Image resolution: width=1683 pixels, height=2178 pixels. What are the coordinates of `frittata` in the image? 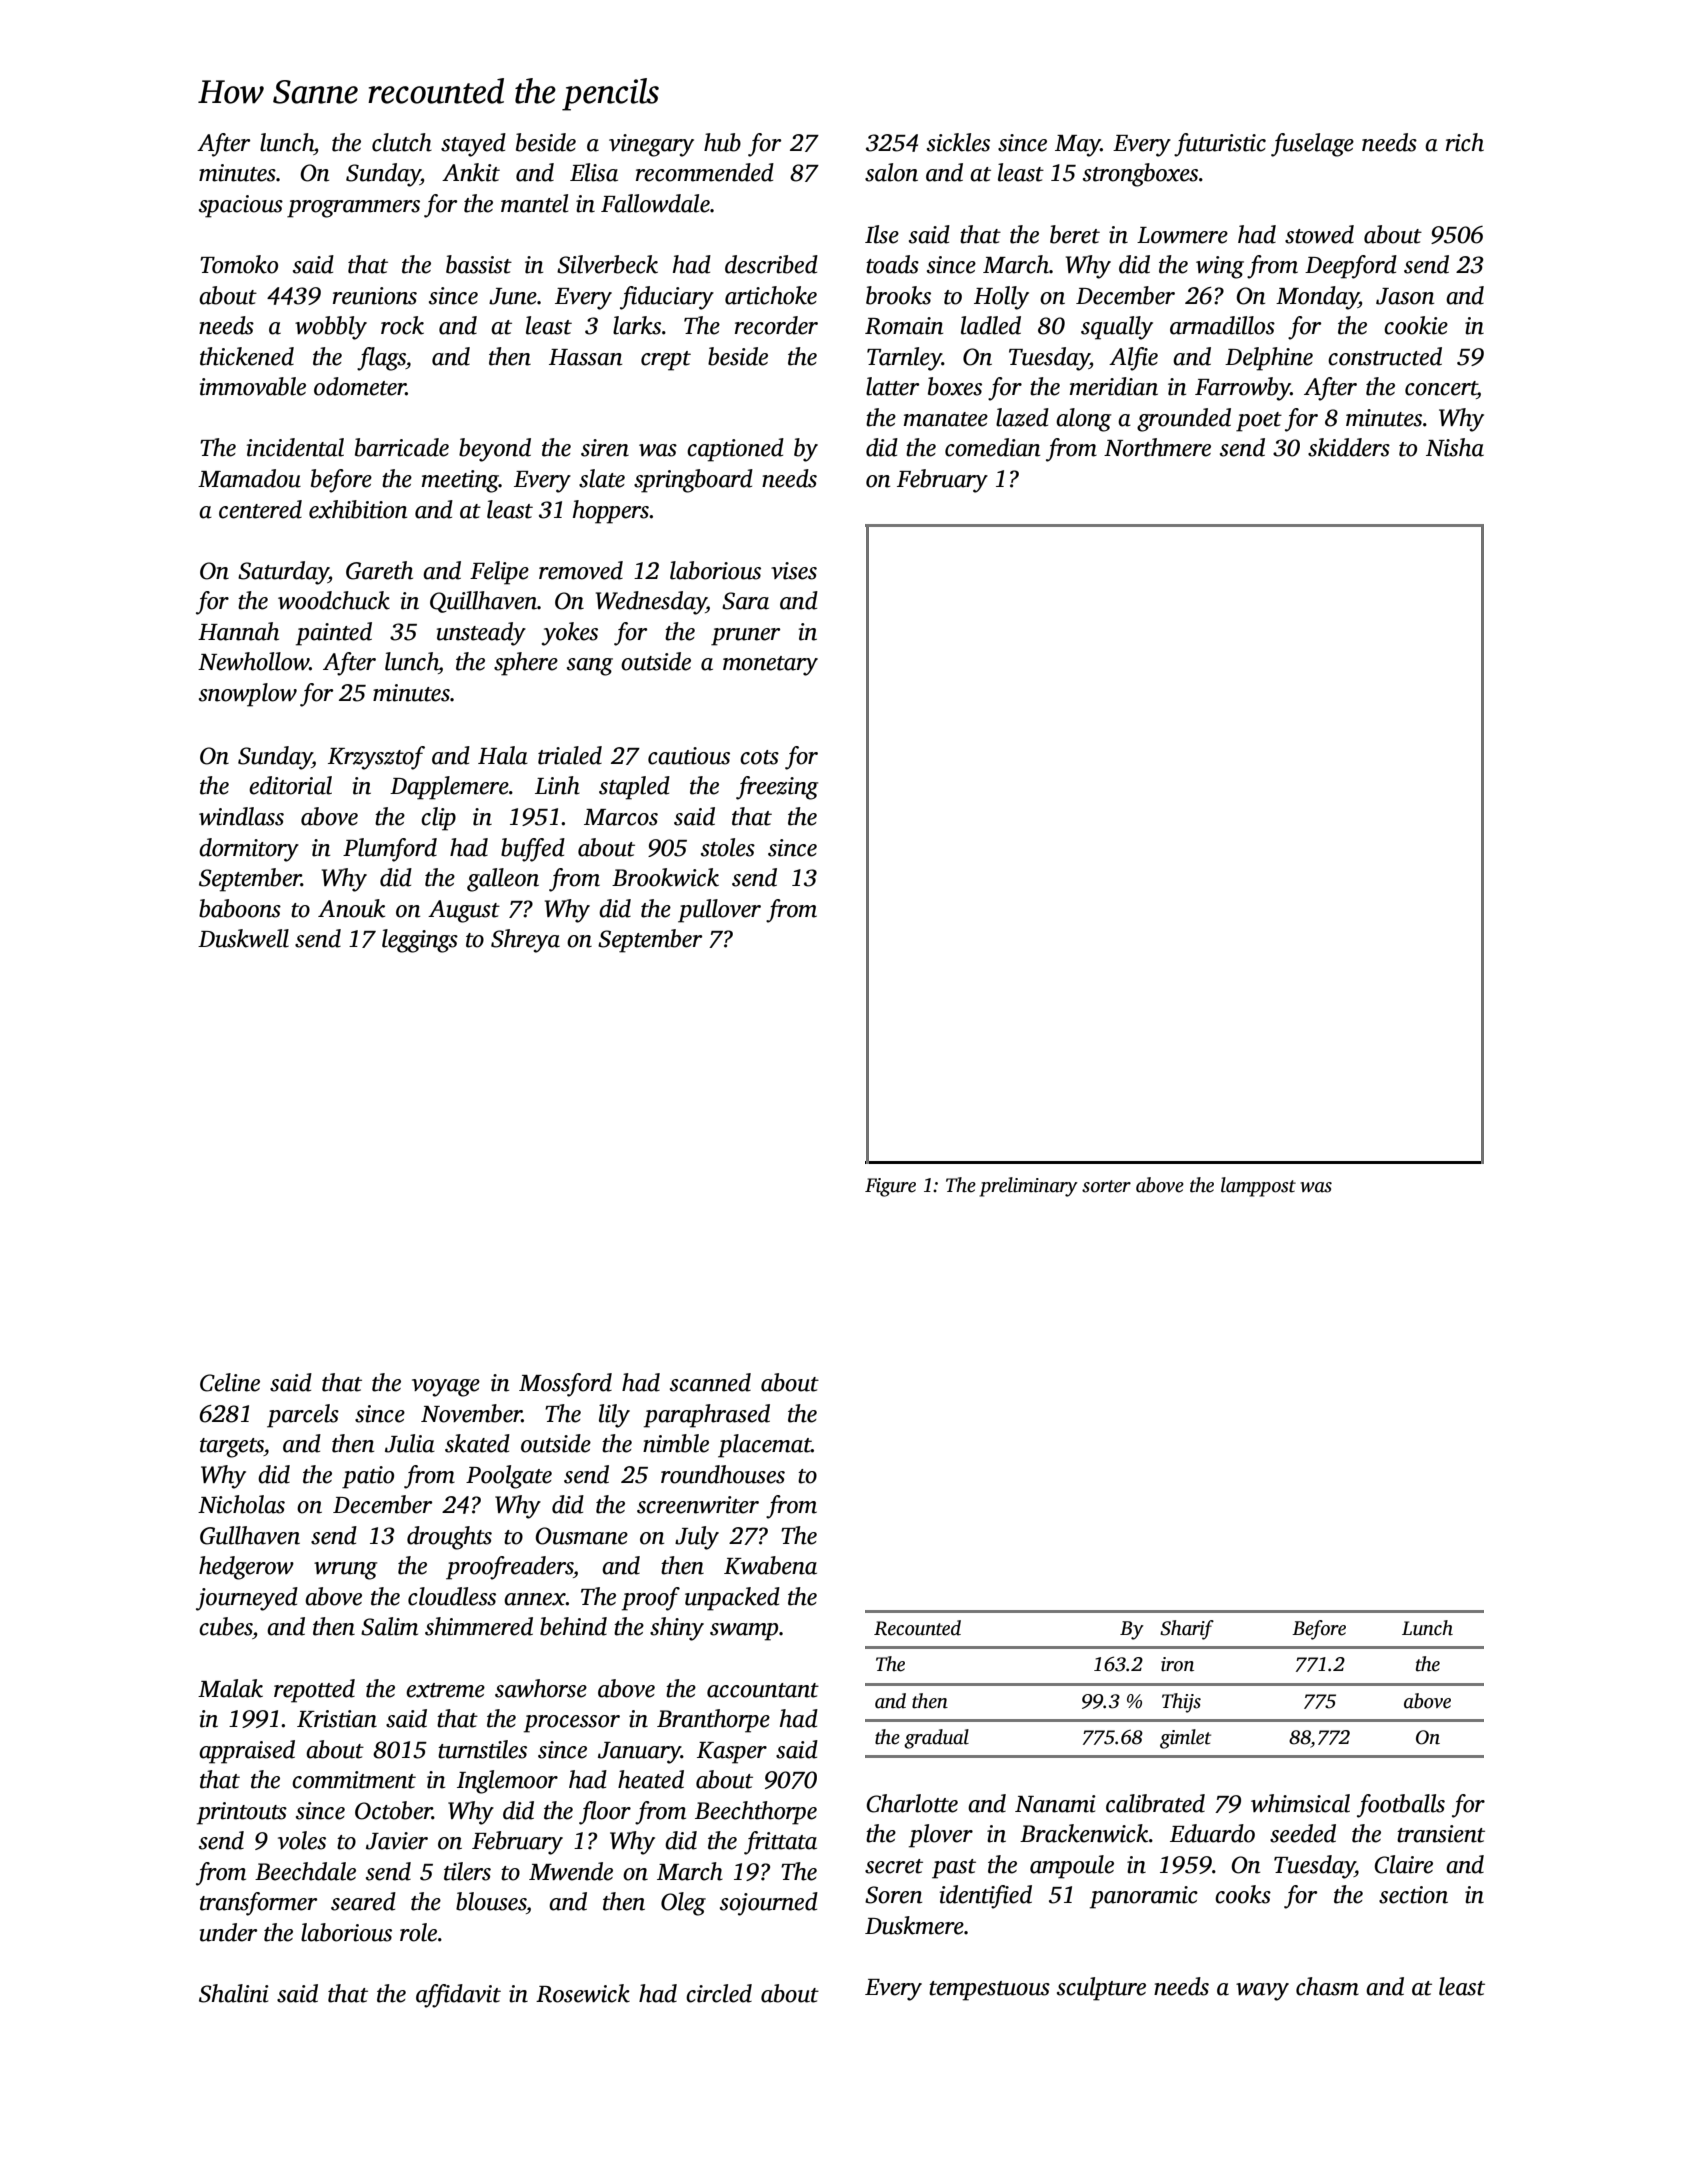 It's located at (780, 1843).
